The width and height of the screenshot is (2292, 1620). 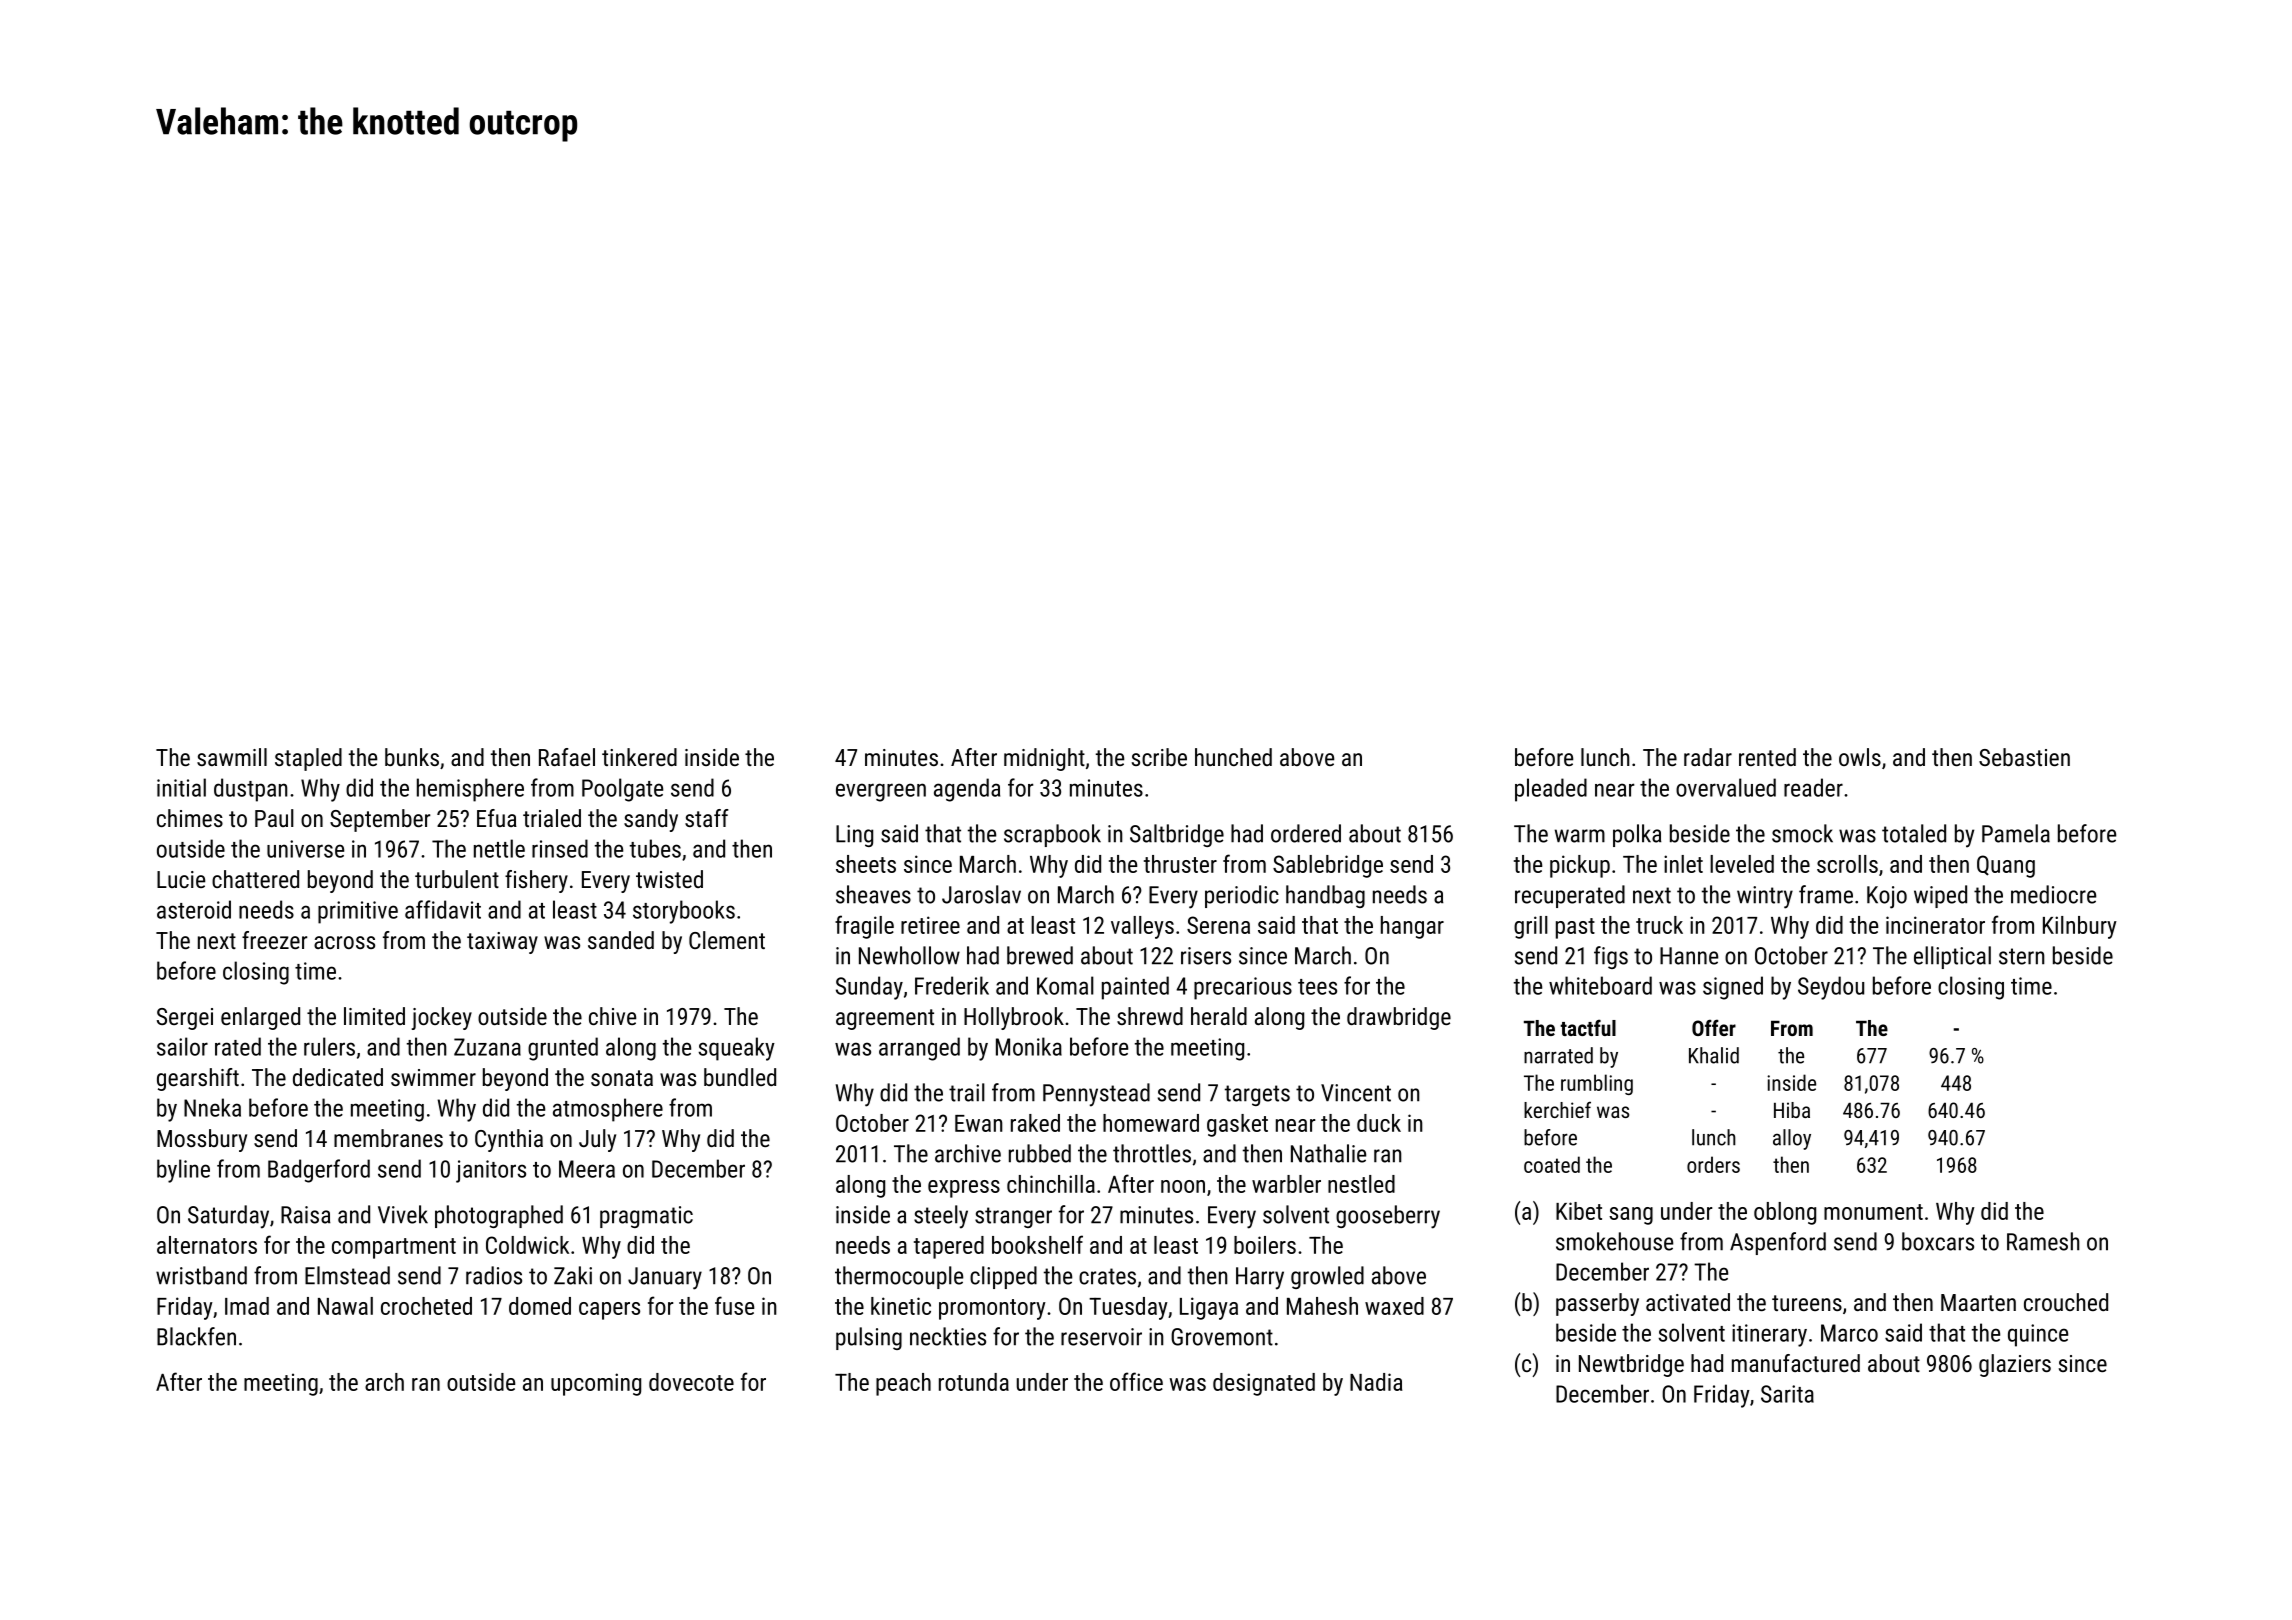 What do you see at coordinates (1792, 1110) in the screenshot?
I see `Hiba` at bounding box center [1792, 1110].
